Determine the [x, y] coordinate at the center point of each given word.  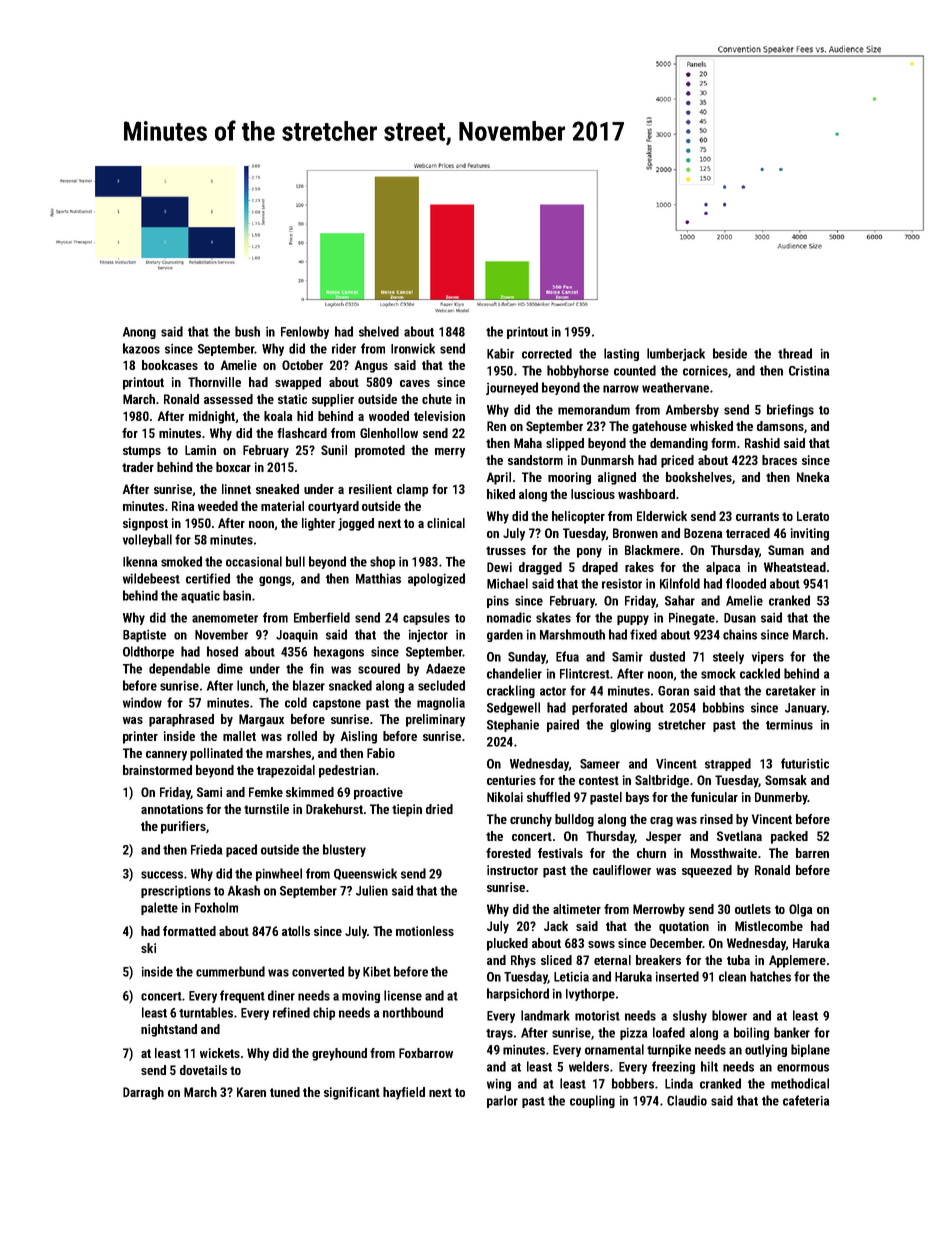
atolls [296, 931]
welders [589, 1066]
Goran [673, 691]
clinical [446, 523]
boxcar [233, 467]
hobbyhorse [578, 371]
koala [278, 416]
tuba [738, 960]
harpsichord [518, 994]
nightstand [169, 1030]
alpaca [723, 568]
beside [730, 353]
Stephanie [513, 725]
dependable [179, 669]
